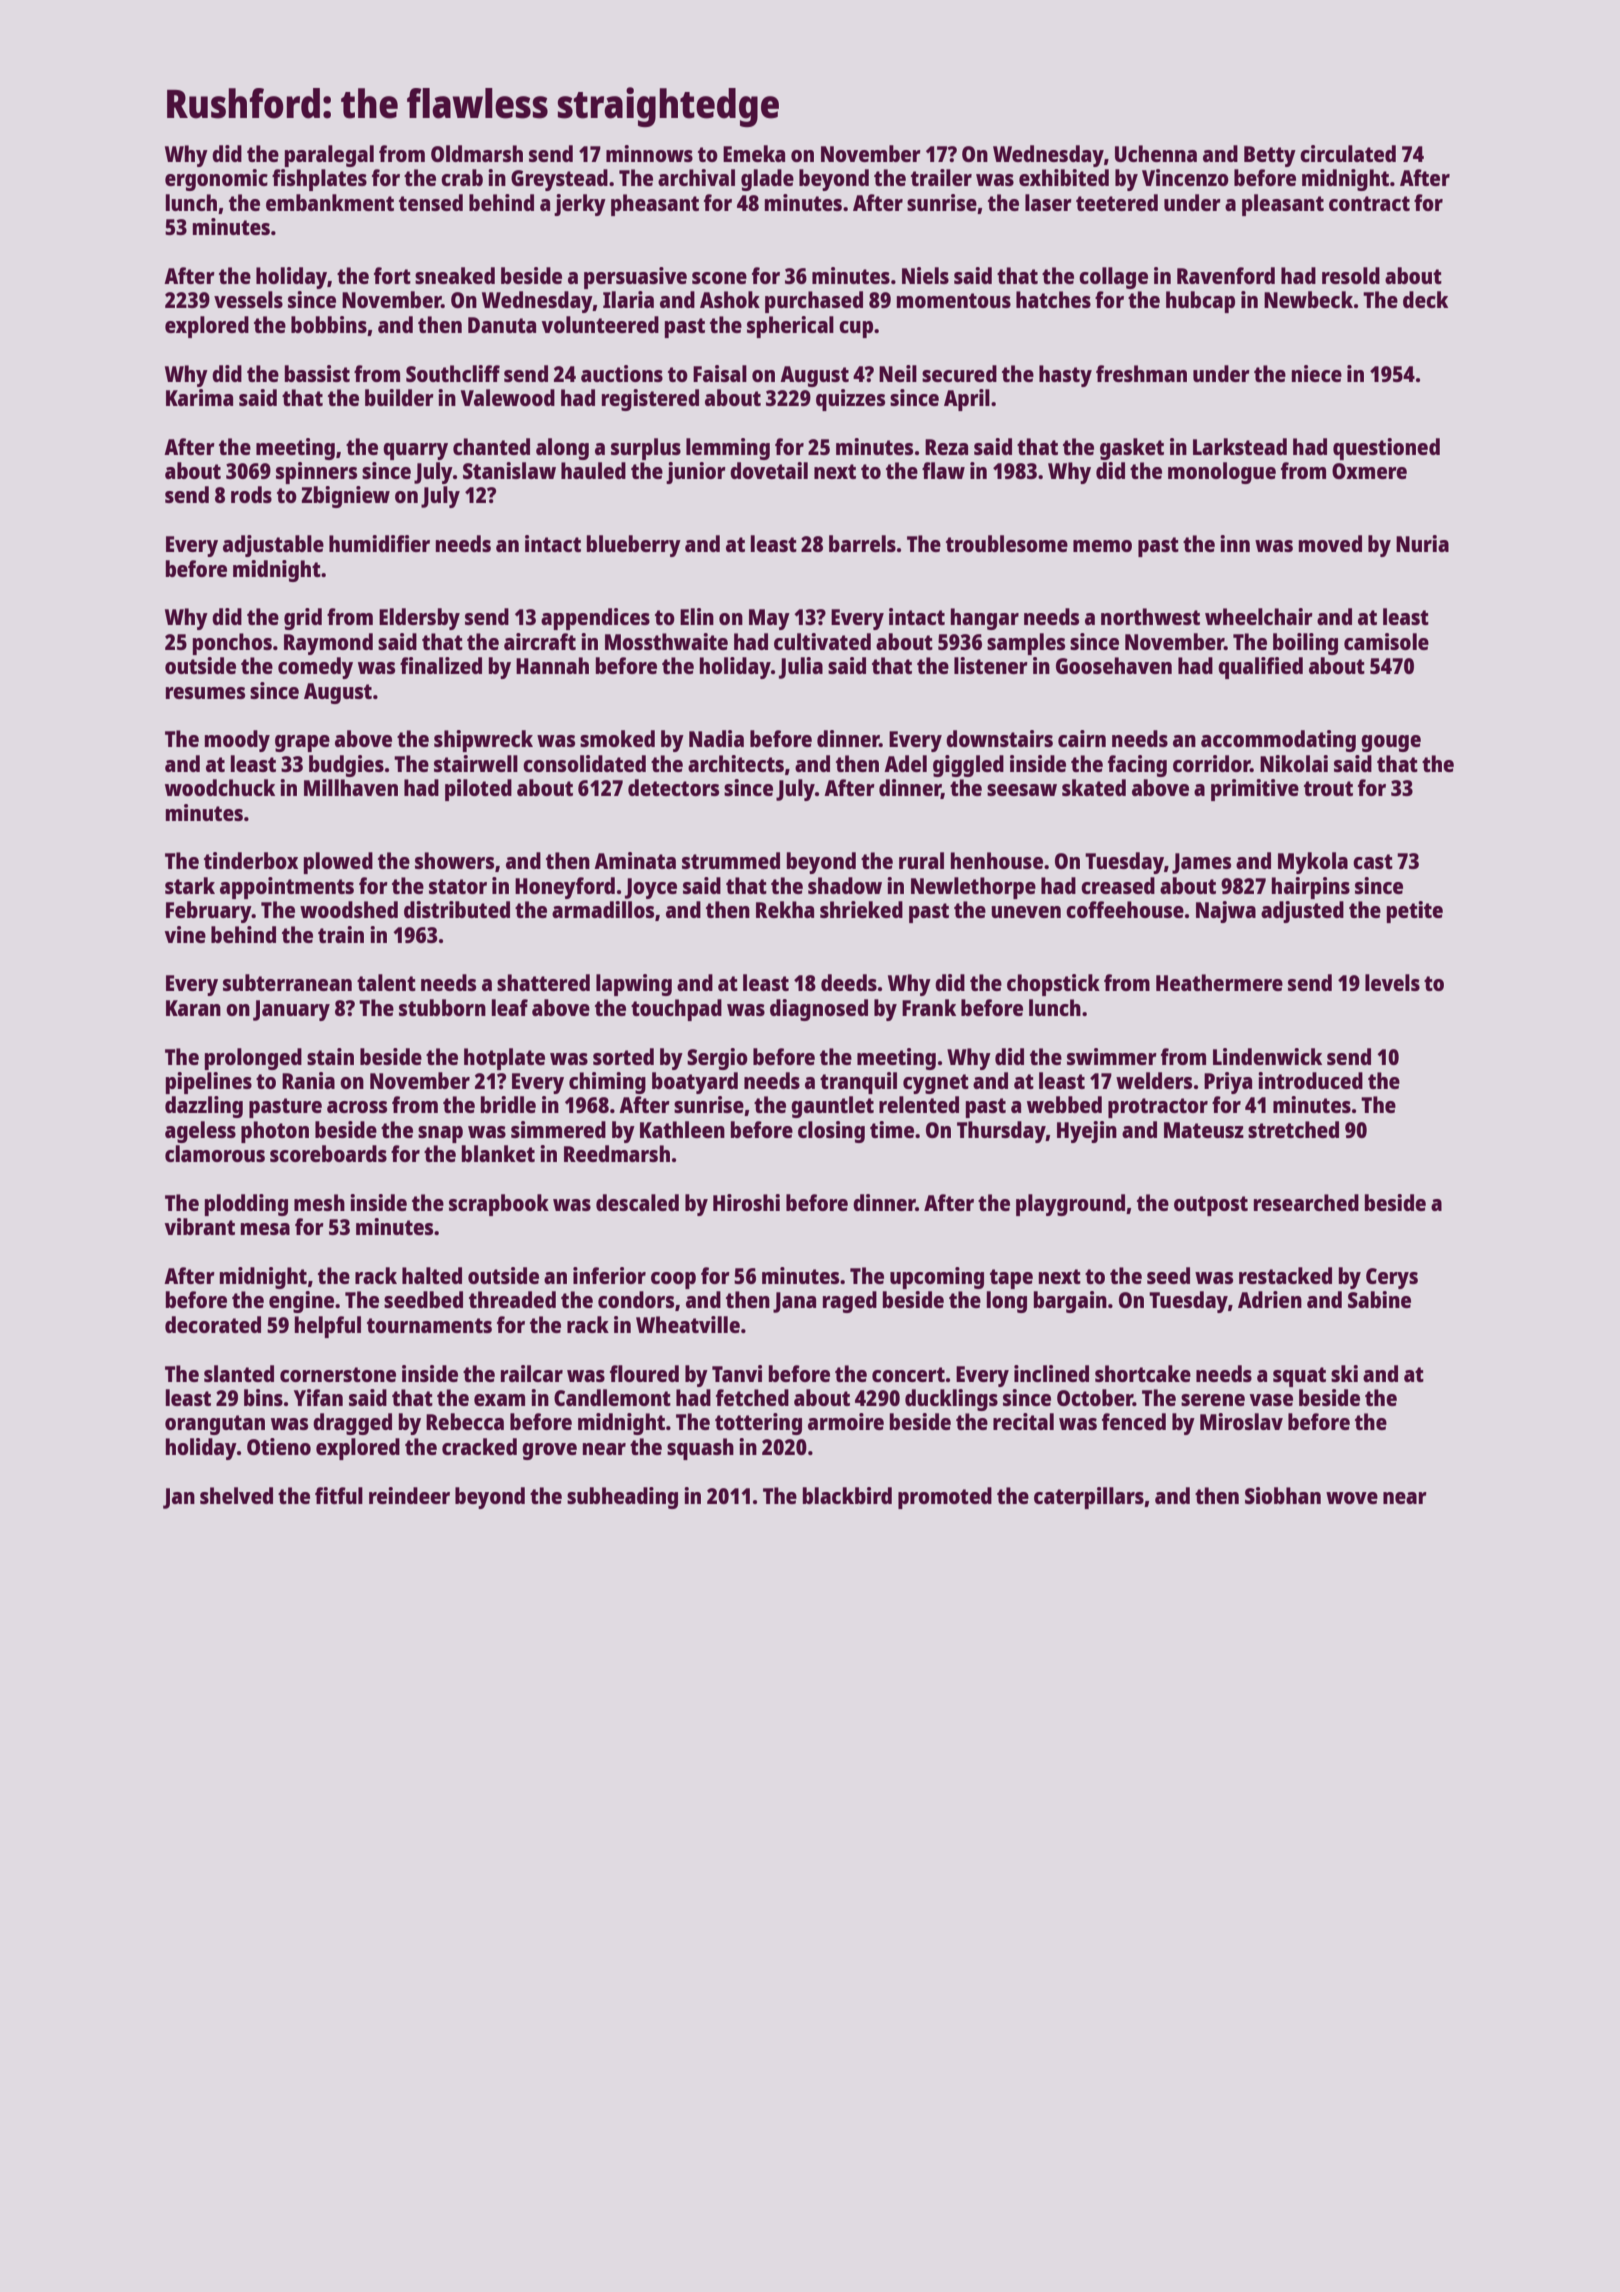 The width and height of the image is (1620, 2292). Describe the element at coordinates (754, 153) in the image. I see `Emeka` at that location.
